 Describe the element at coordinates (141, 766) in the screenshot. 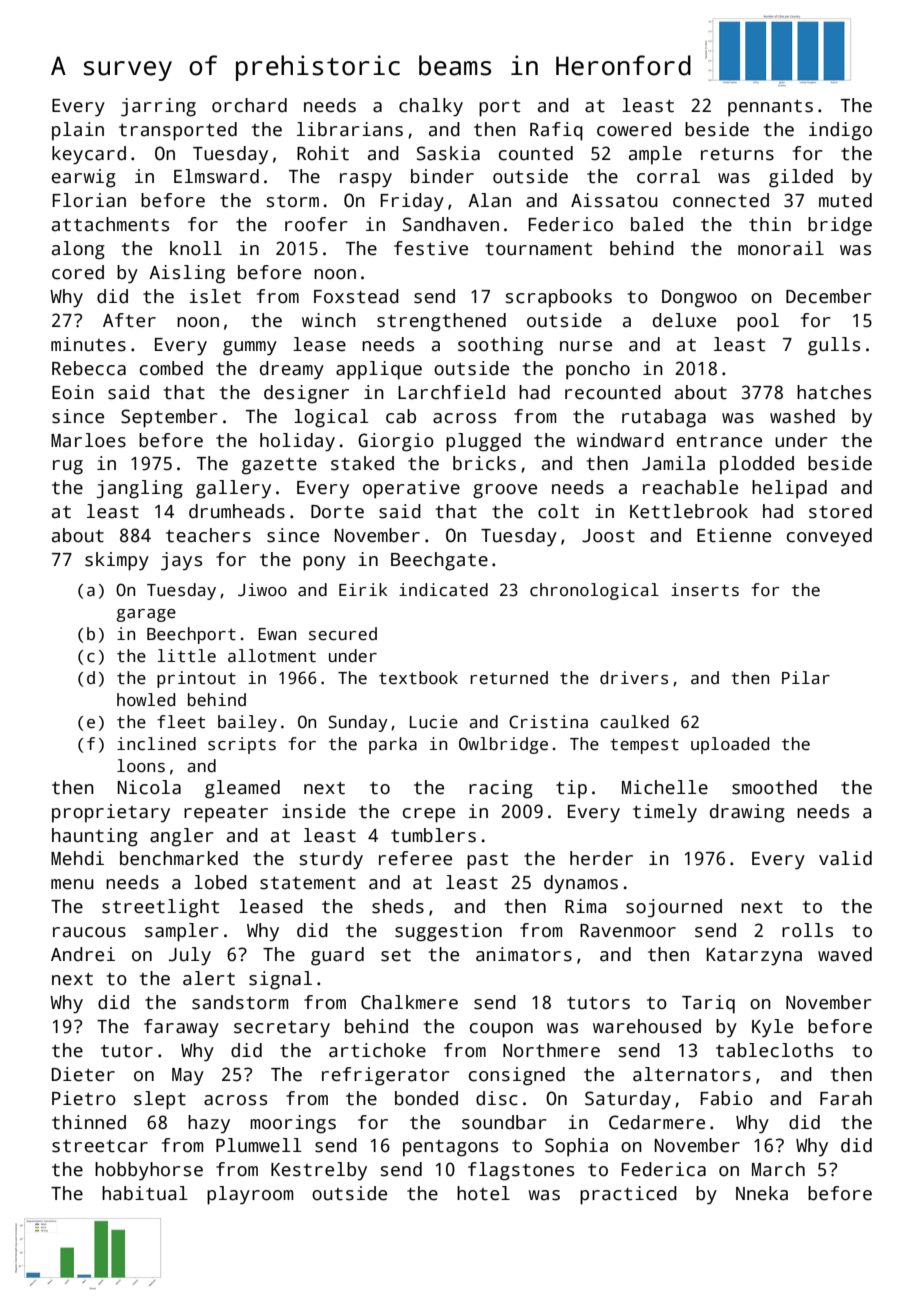

I see `loons` at that location.
